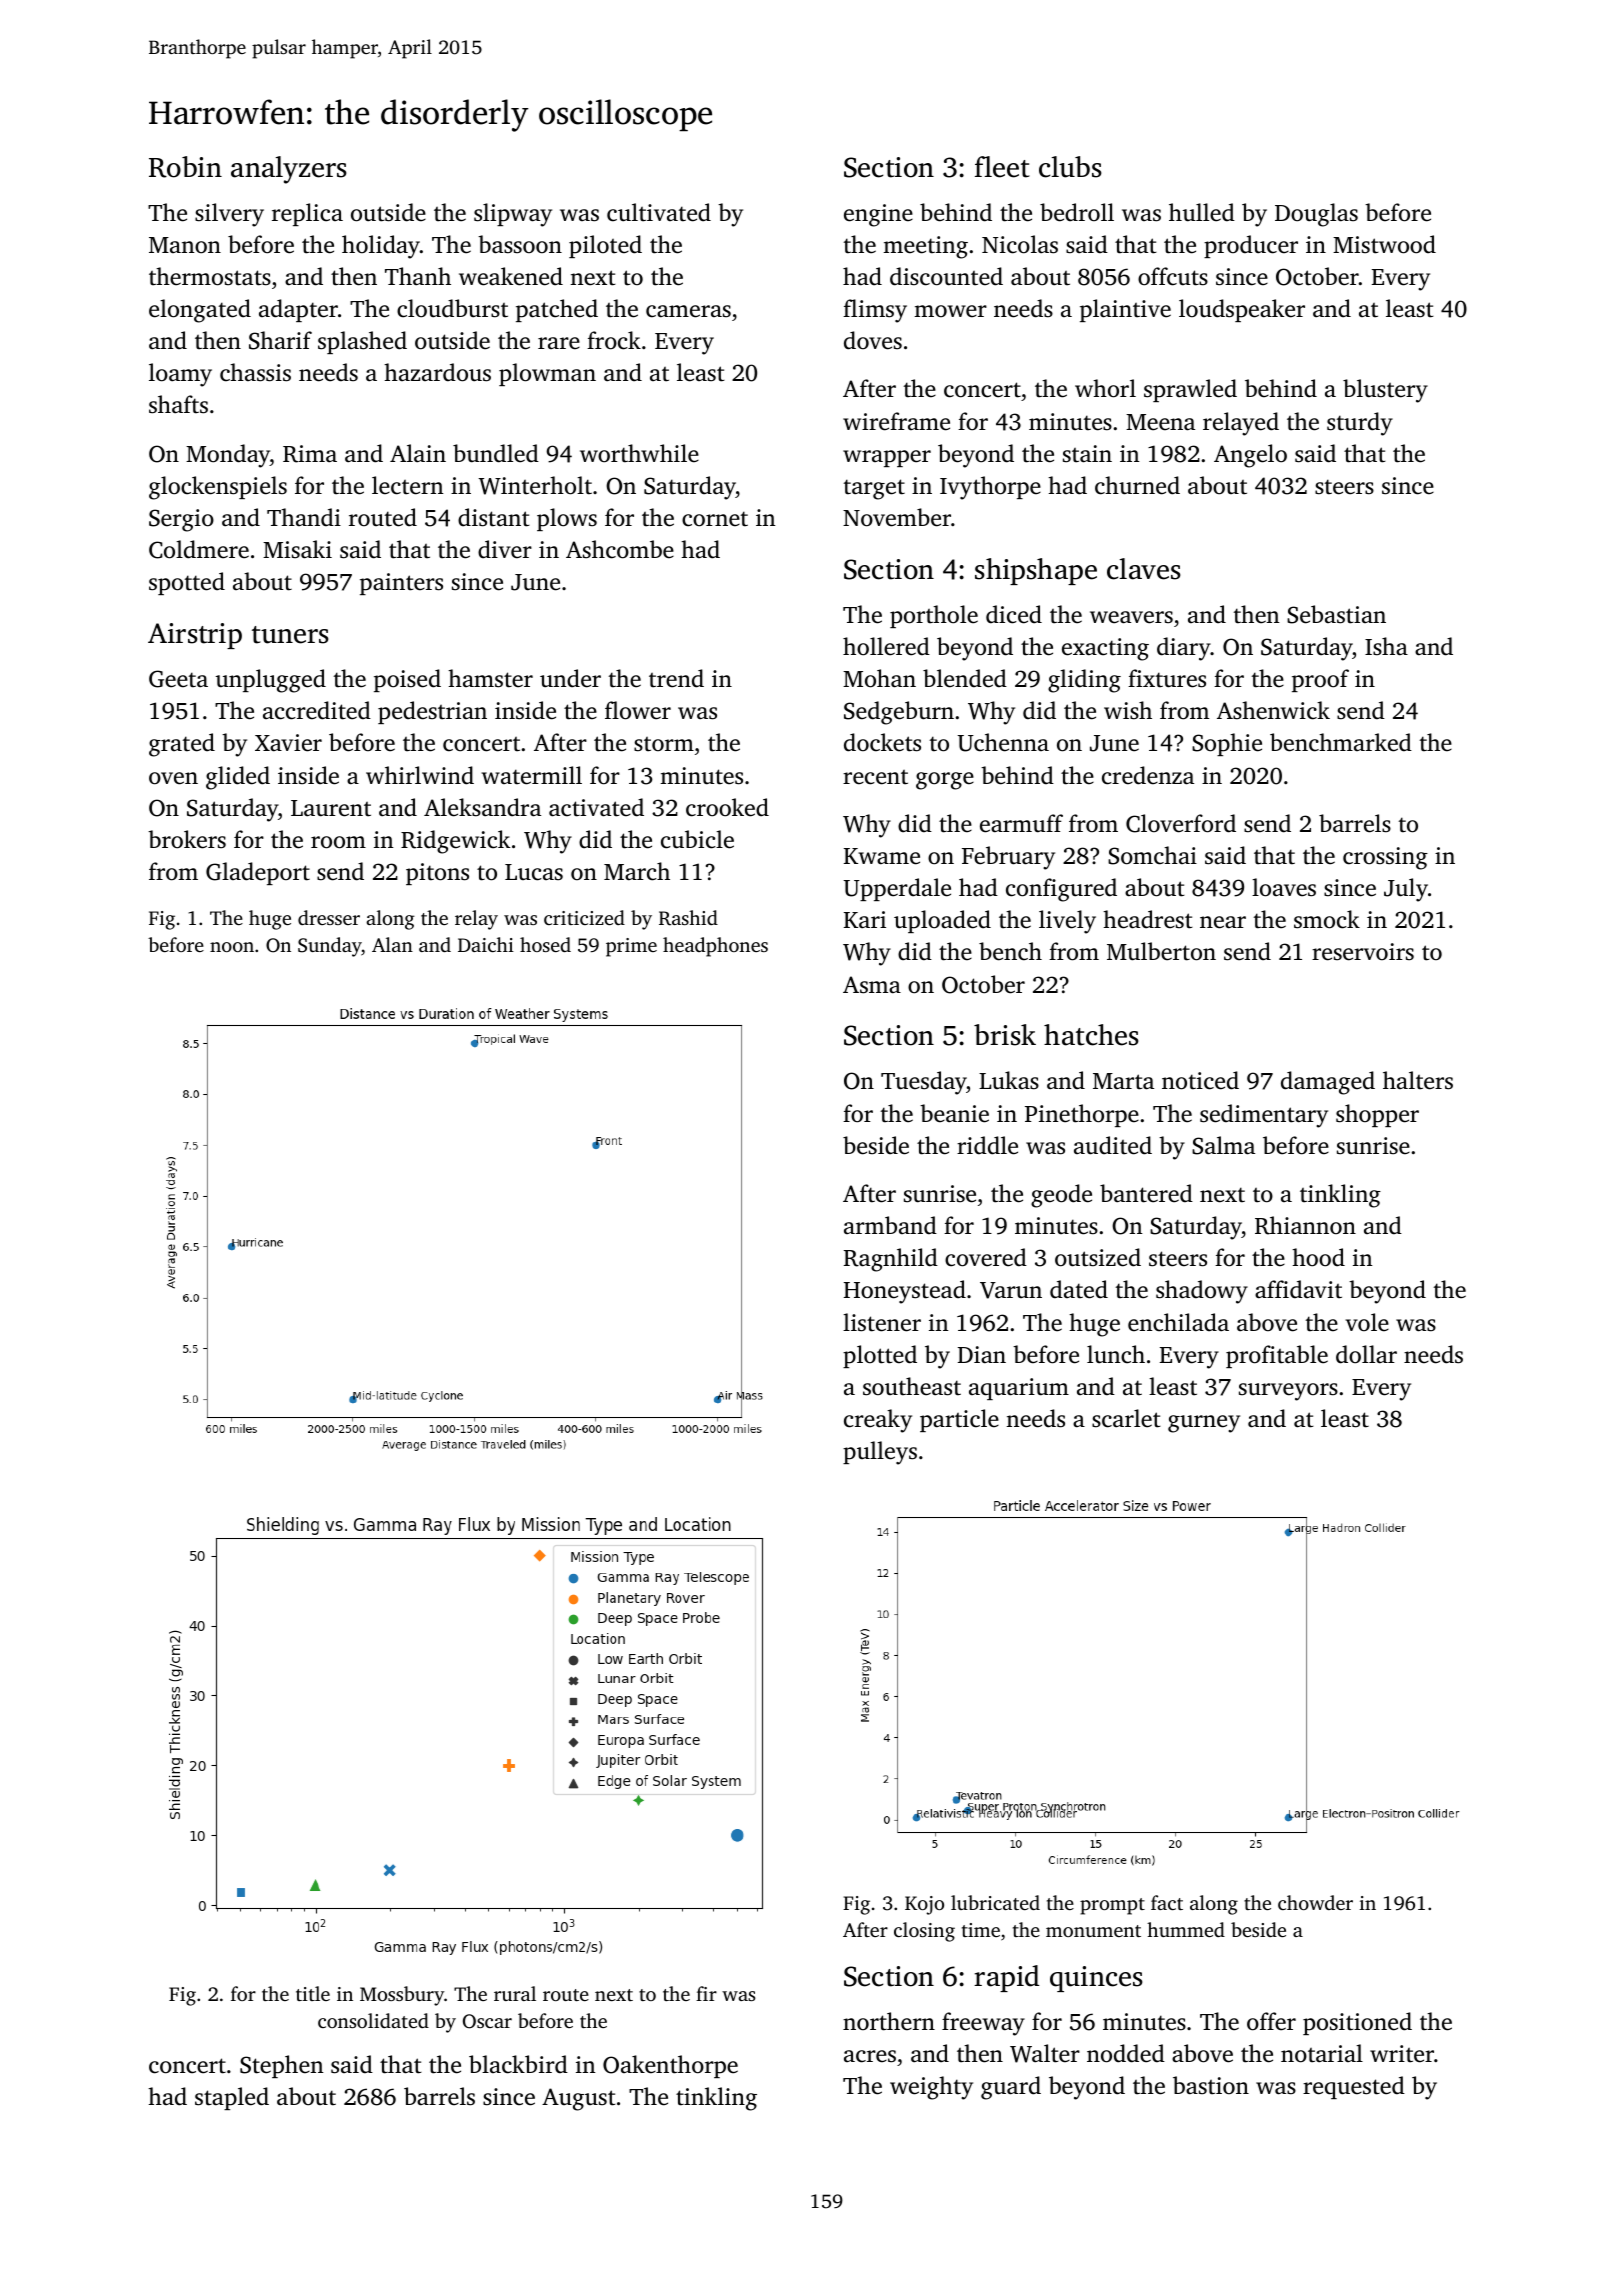  What do you see at coordinates (1384, 244) in the screenshot?
I see `Mistwood` at bounding box center [1384, 244].
